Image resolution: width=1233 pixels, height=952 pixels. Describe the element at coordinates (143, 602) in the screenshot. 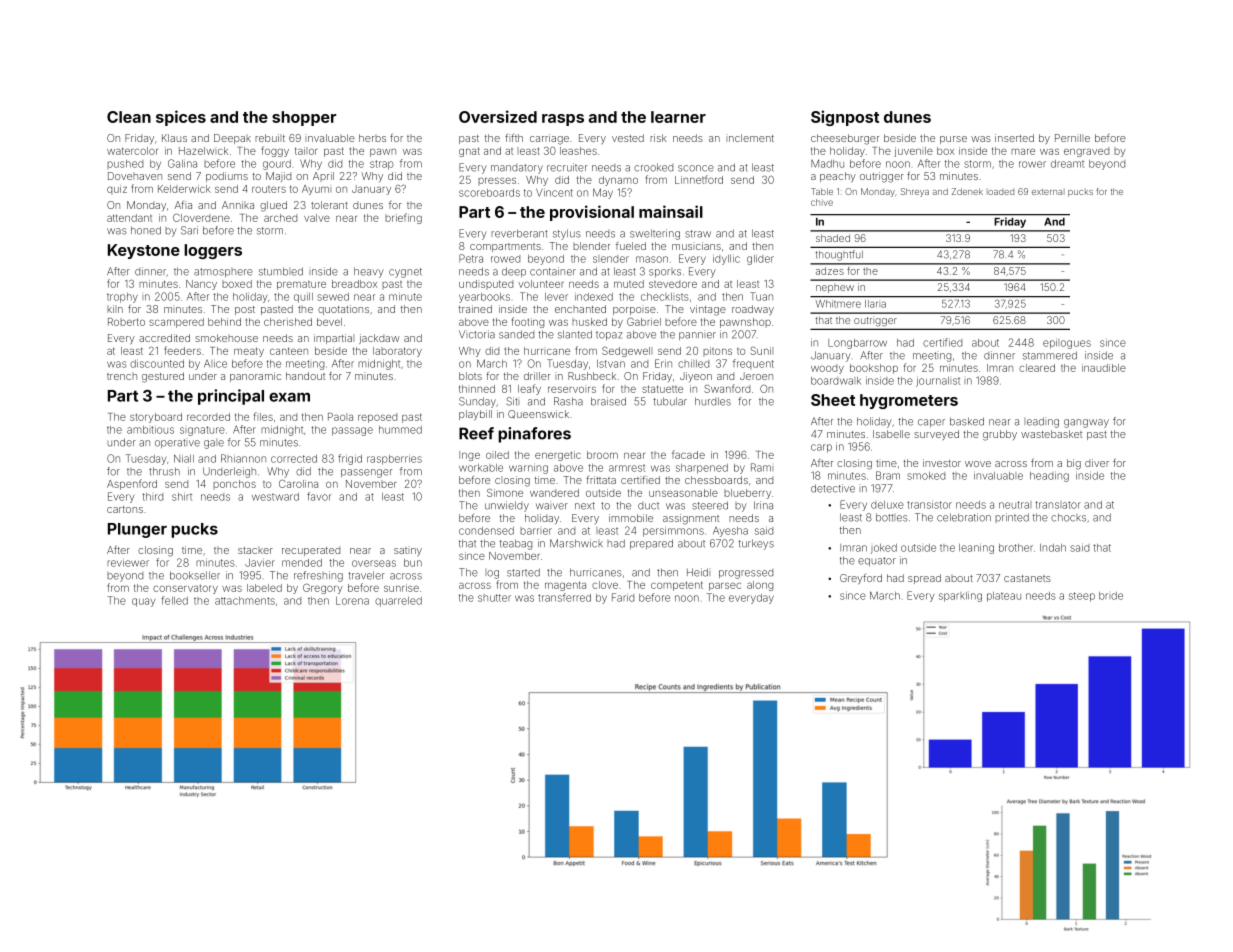

I see `quay` at that location.
